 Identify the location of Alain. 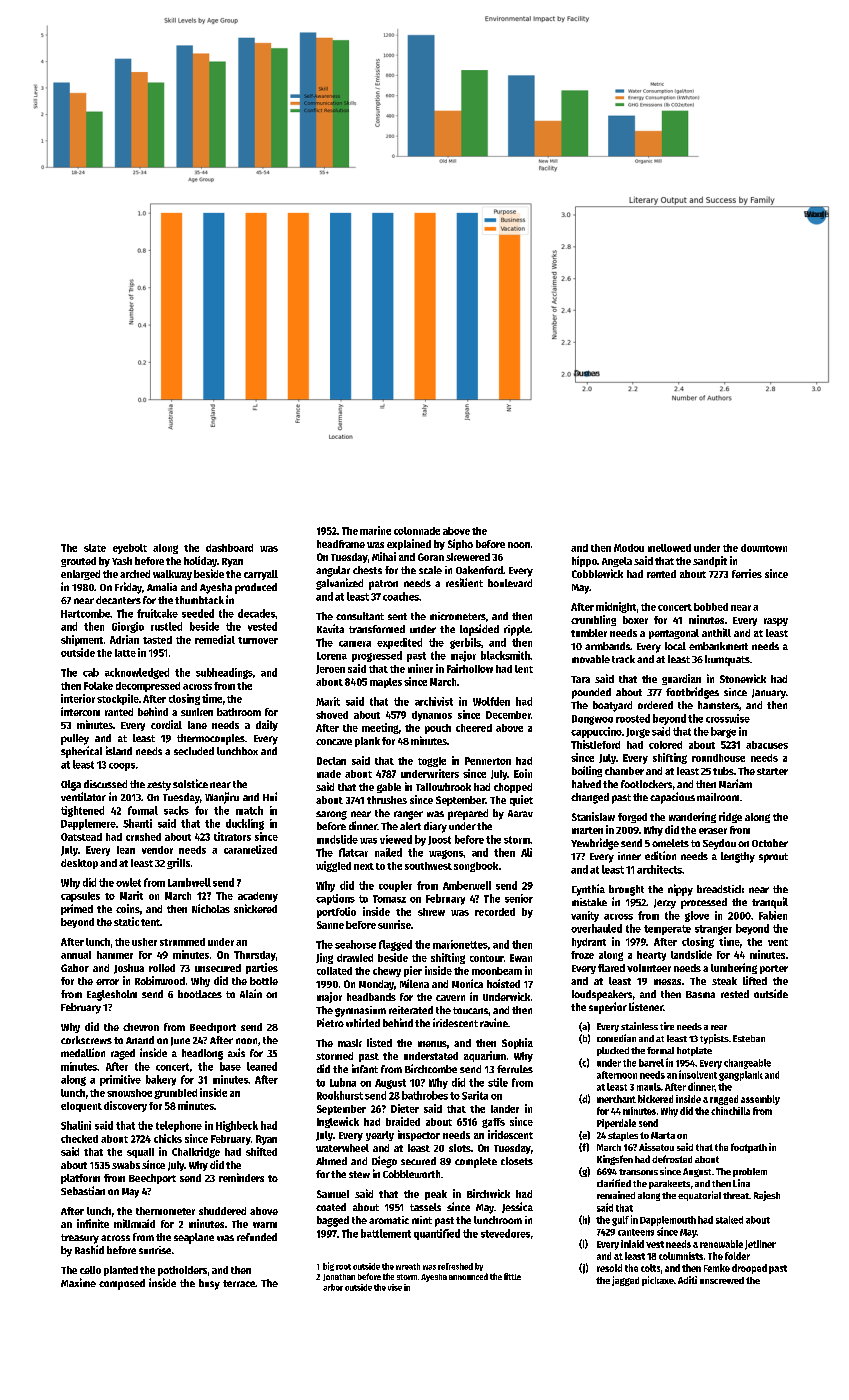
(251, 993).
